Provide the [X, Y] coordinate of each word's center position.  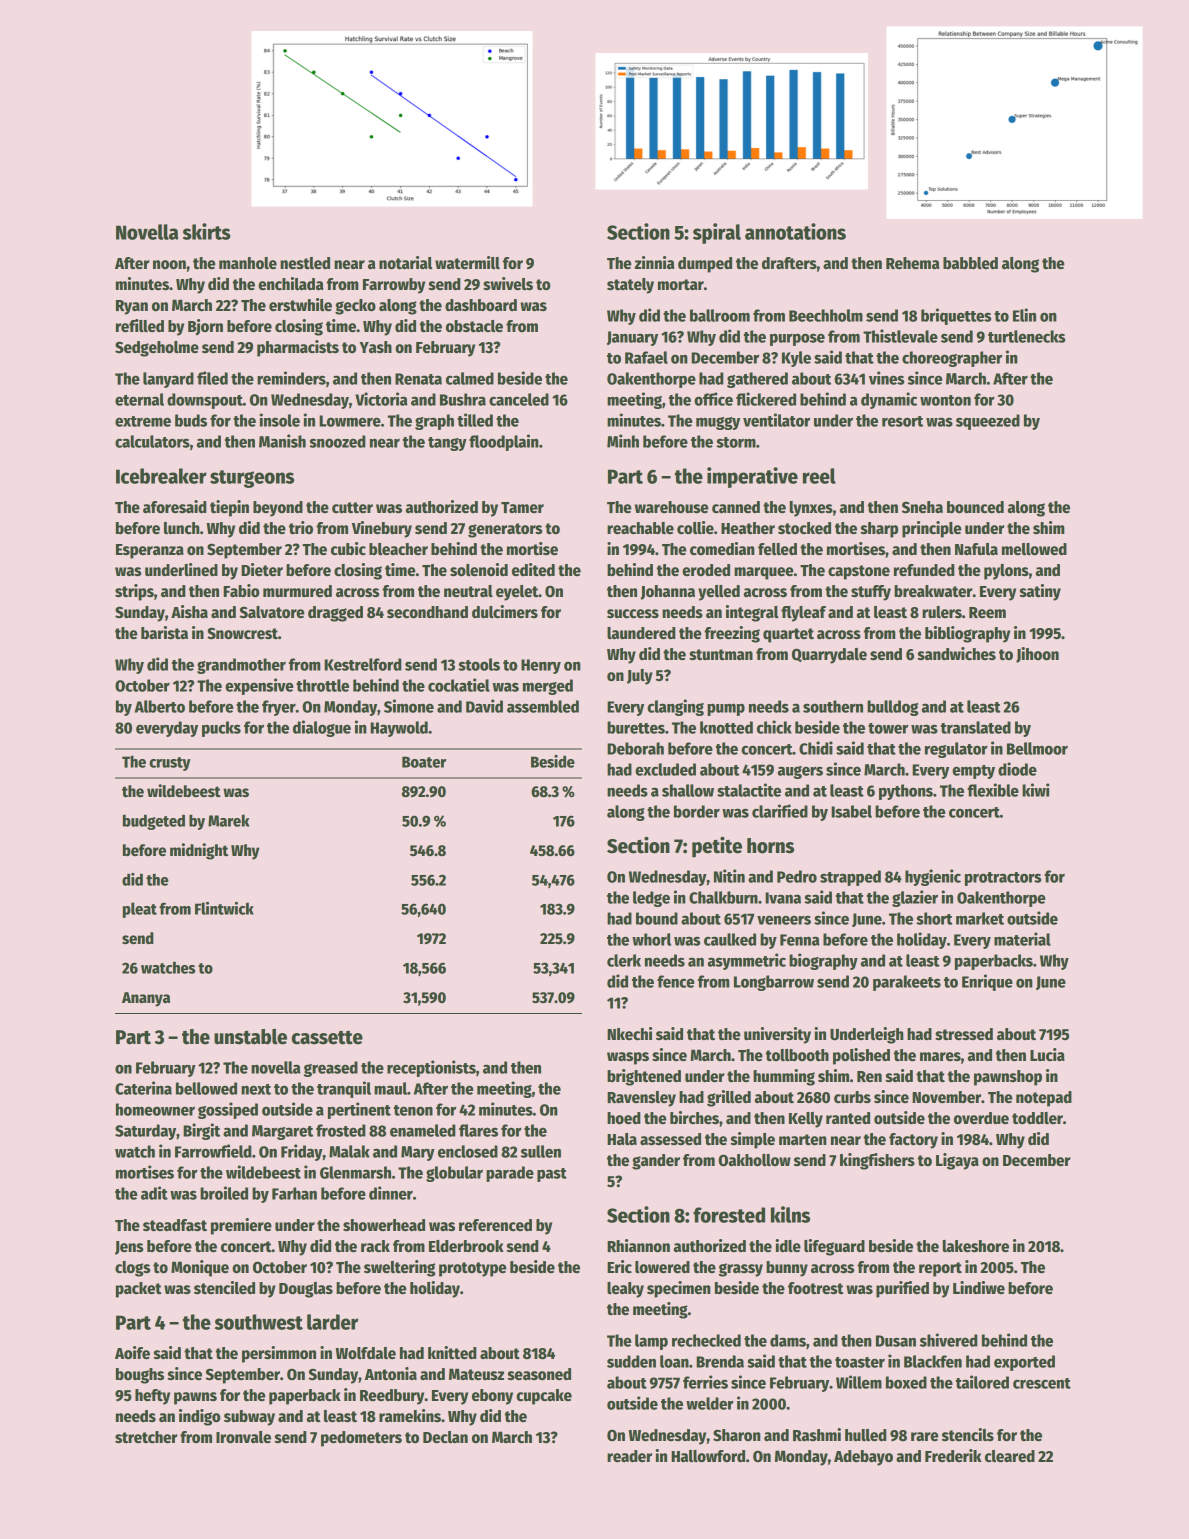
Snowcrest [242, 633]
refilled [140, 326]
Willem [859, 1382]
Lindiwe [979, 1287]
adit [154, 1193]
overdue [981, 1118]
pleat [140, 910]
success [633, 614]
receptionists [431, 1068]
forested [729, 1215]
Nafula [976, 549]
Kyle [796, 359]
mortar [681, 285]
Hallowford [708, 1456]
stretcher [146, 1437]
